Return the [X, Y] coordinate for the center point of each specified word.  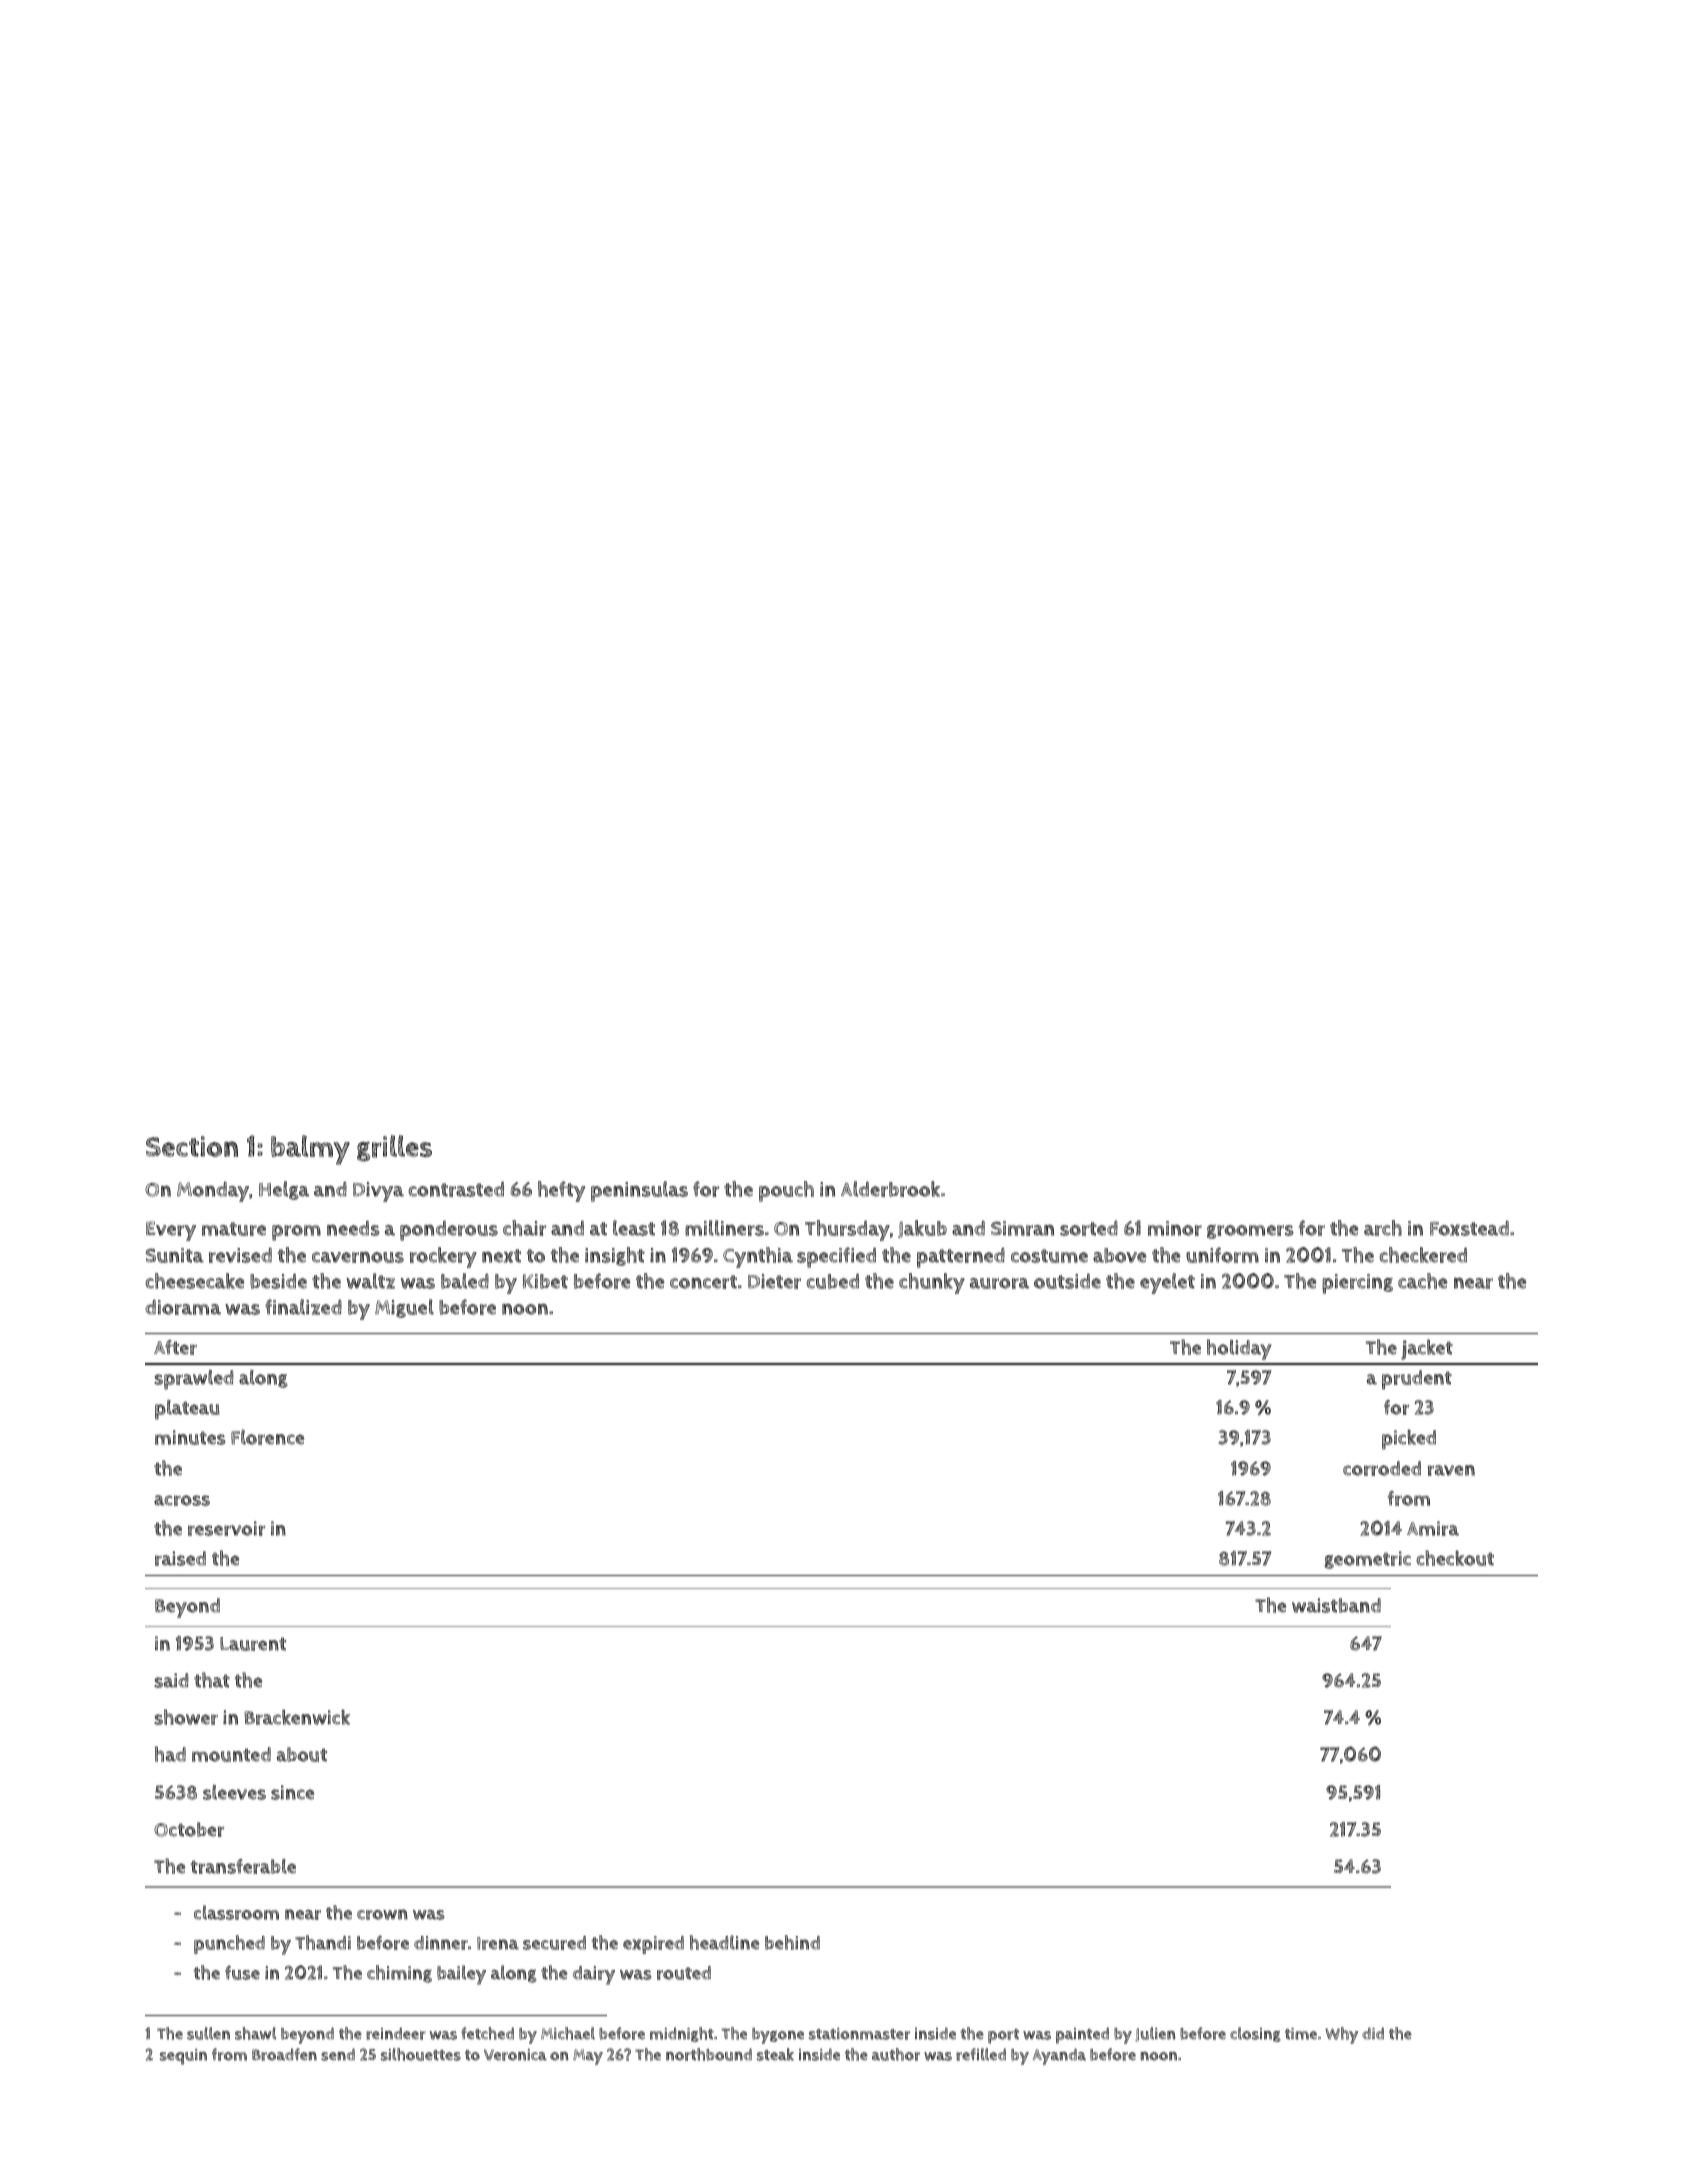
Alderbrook [890, 1189]
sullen [208, 2033]
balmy [310, 1150]
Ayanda [1059, 2056]
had [170, 1754]
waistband [1336, 1605]
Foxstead [1469, 1228]
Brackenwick [297, 1717]
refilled [981, 2054]
